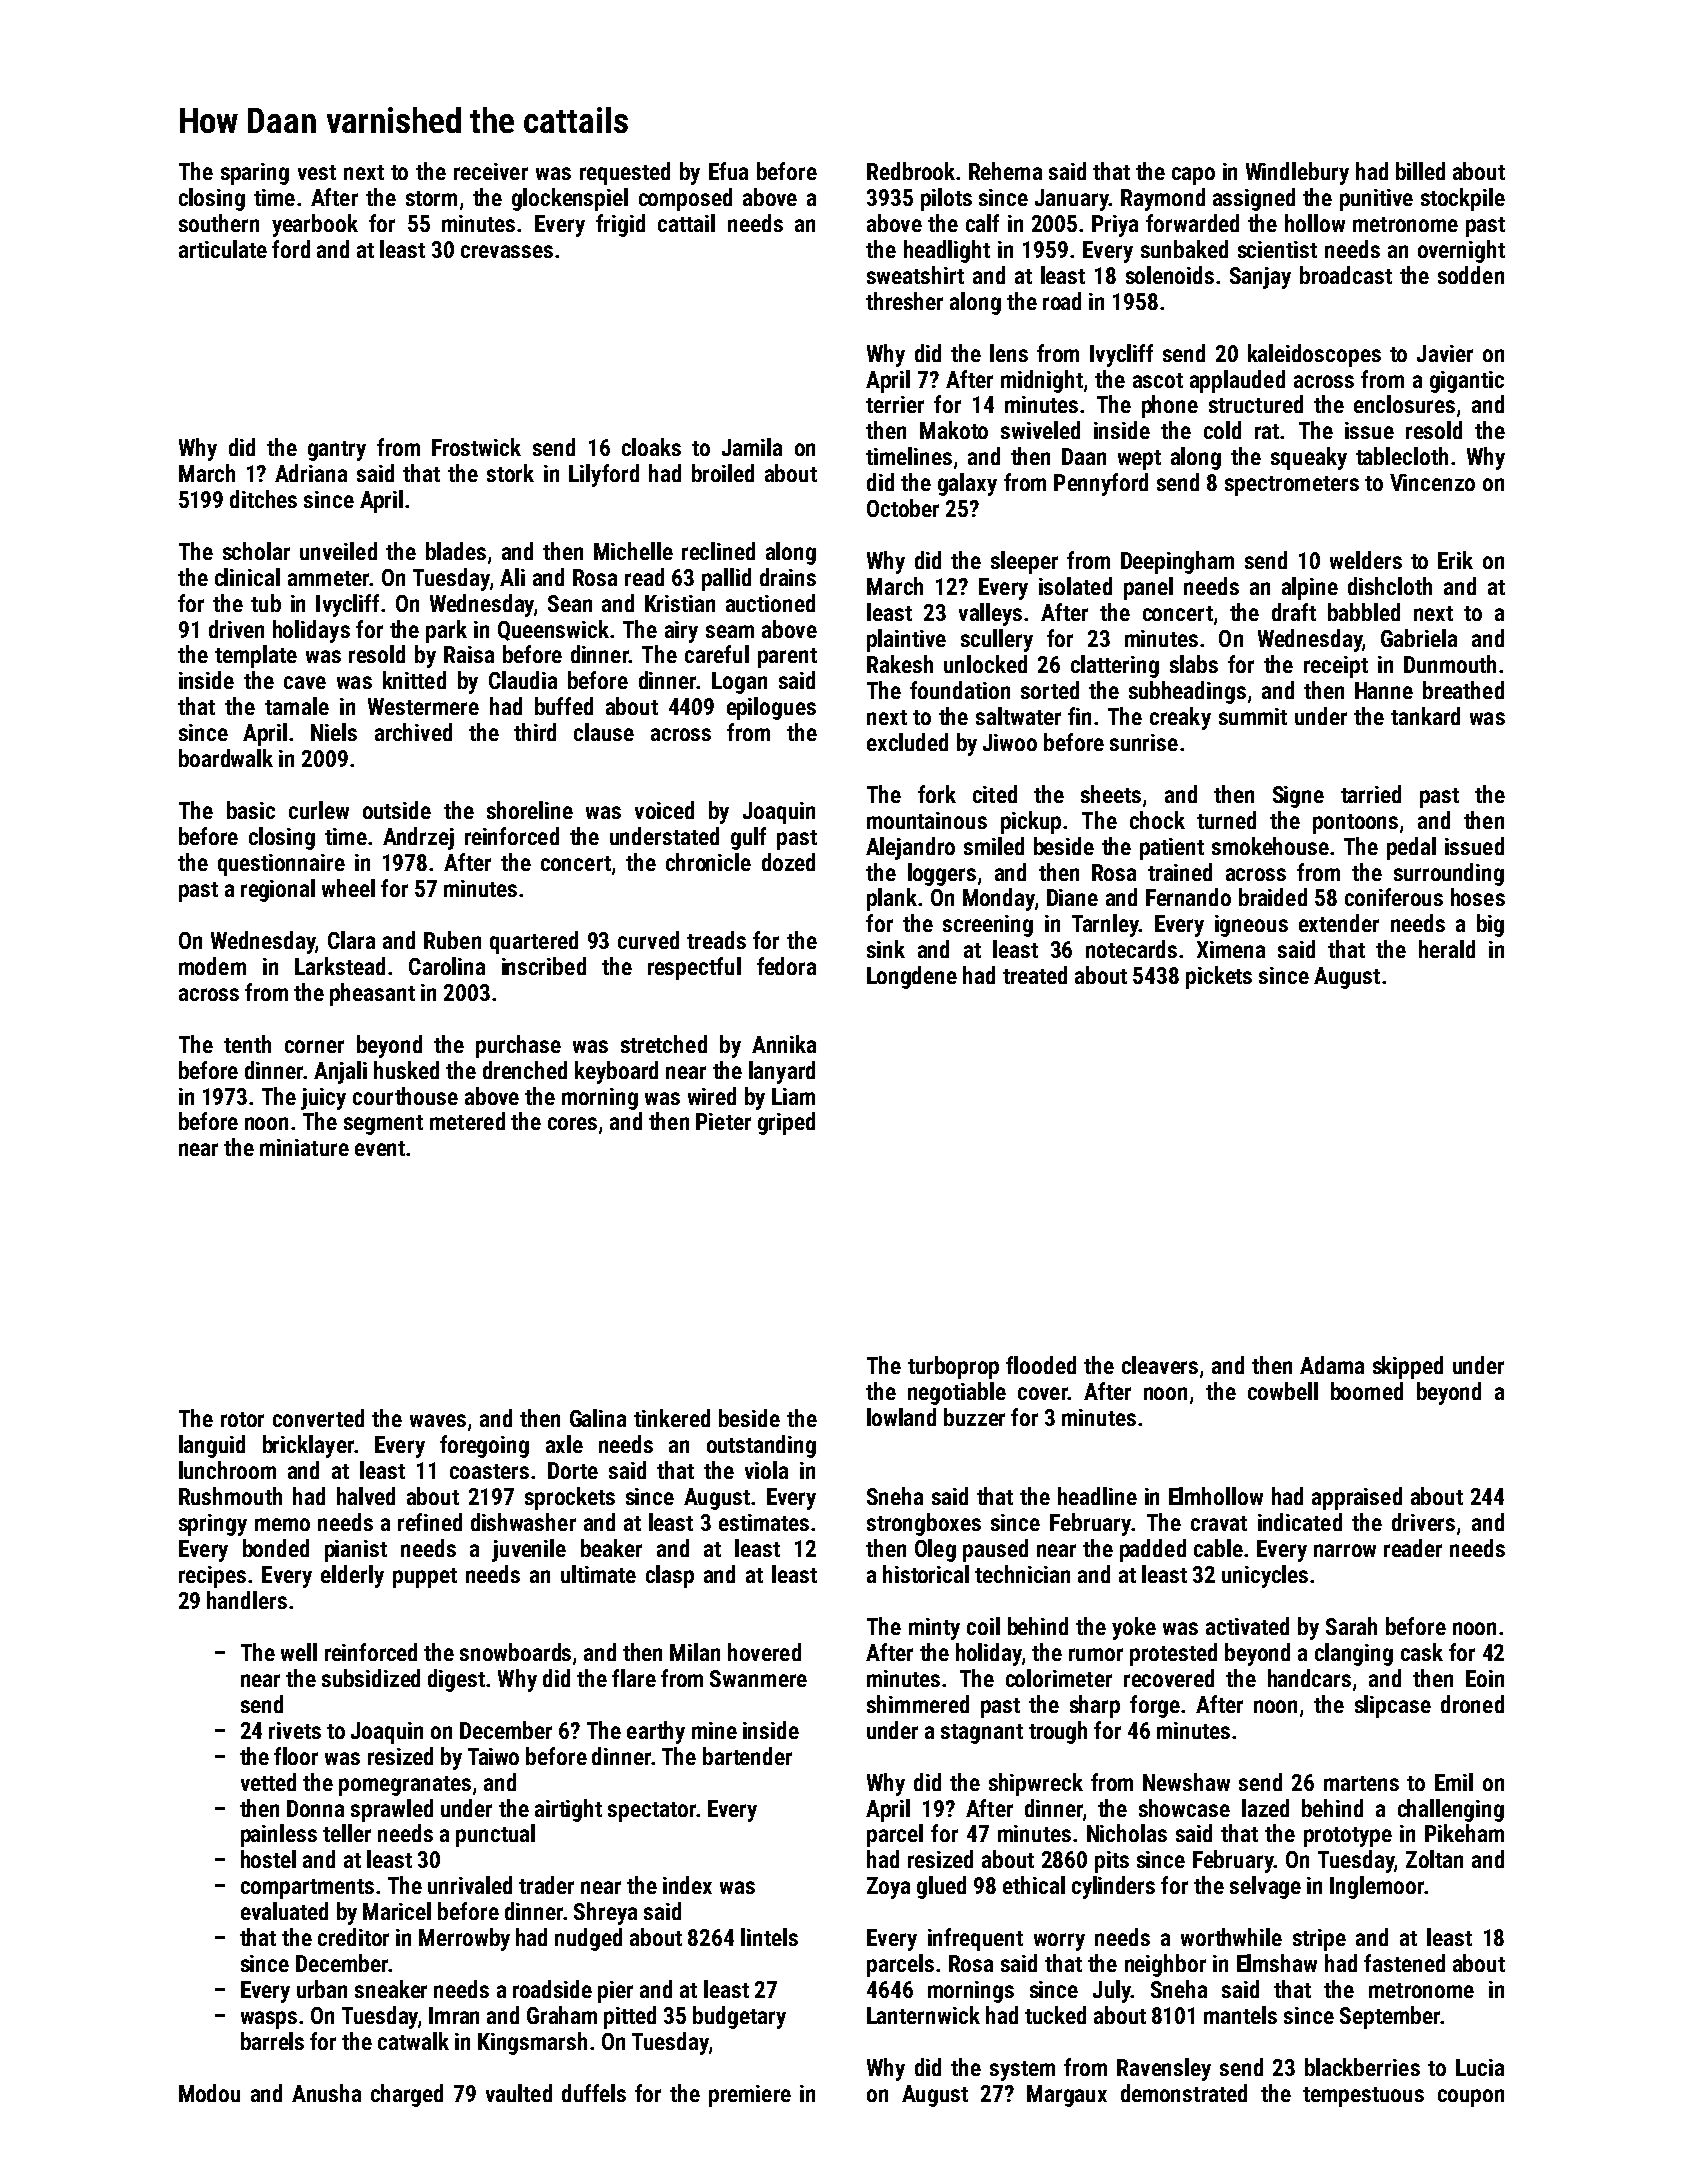 Image resolution: width=1683 pixels, height=2178 pixels. What do you see at coordinates (988, 926) in the screenshot?
I see `screening` at bounding box center [988, 926].
